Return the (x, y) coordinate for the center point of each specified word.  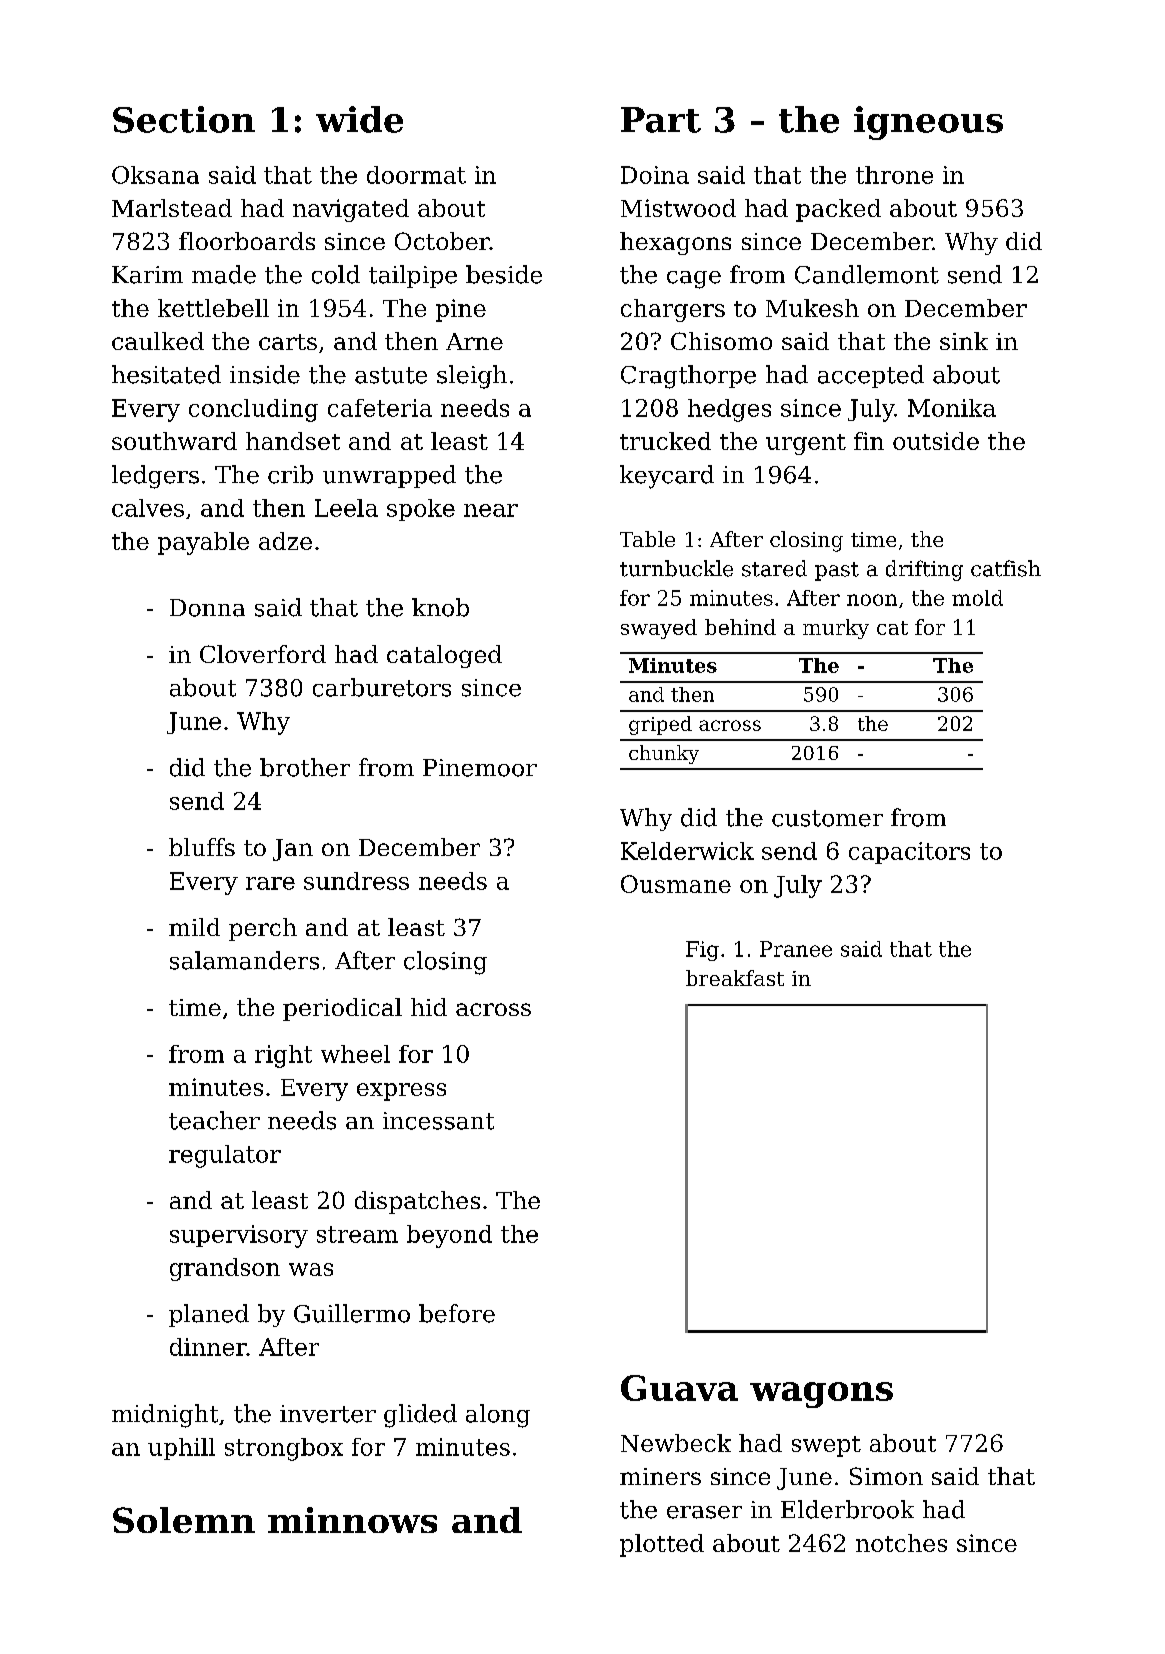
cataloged (444, 656)
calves (148, 508)
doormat (416, 175)
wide (359, 119)
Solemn (184, 1520)
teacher (214, 1120)
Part (661, 120)
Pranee (796, 949)
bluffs (202, 847)
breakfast (735, 978)
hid (429, 1007)
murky (836, 629)
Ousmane (676, 884)
